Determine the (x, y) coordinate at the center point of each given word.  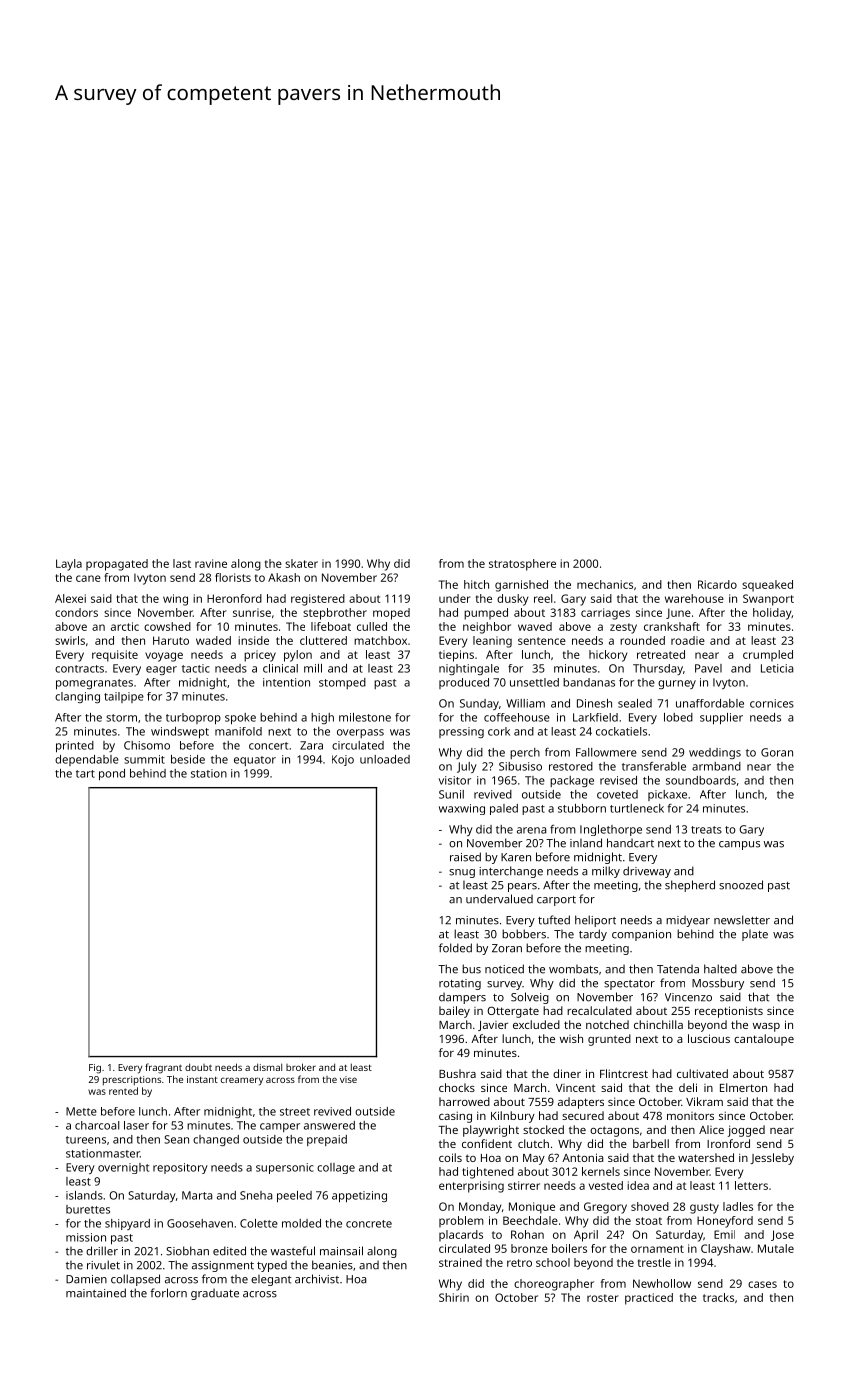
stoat (649, 1221)
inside (253, 640)
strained (460, 1262)
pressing (461, 732)
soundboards (701, 780)
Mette (81, 1111)
